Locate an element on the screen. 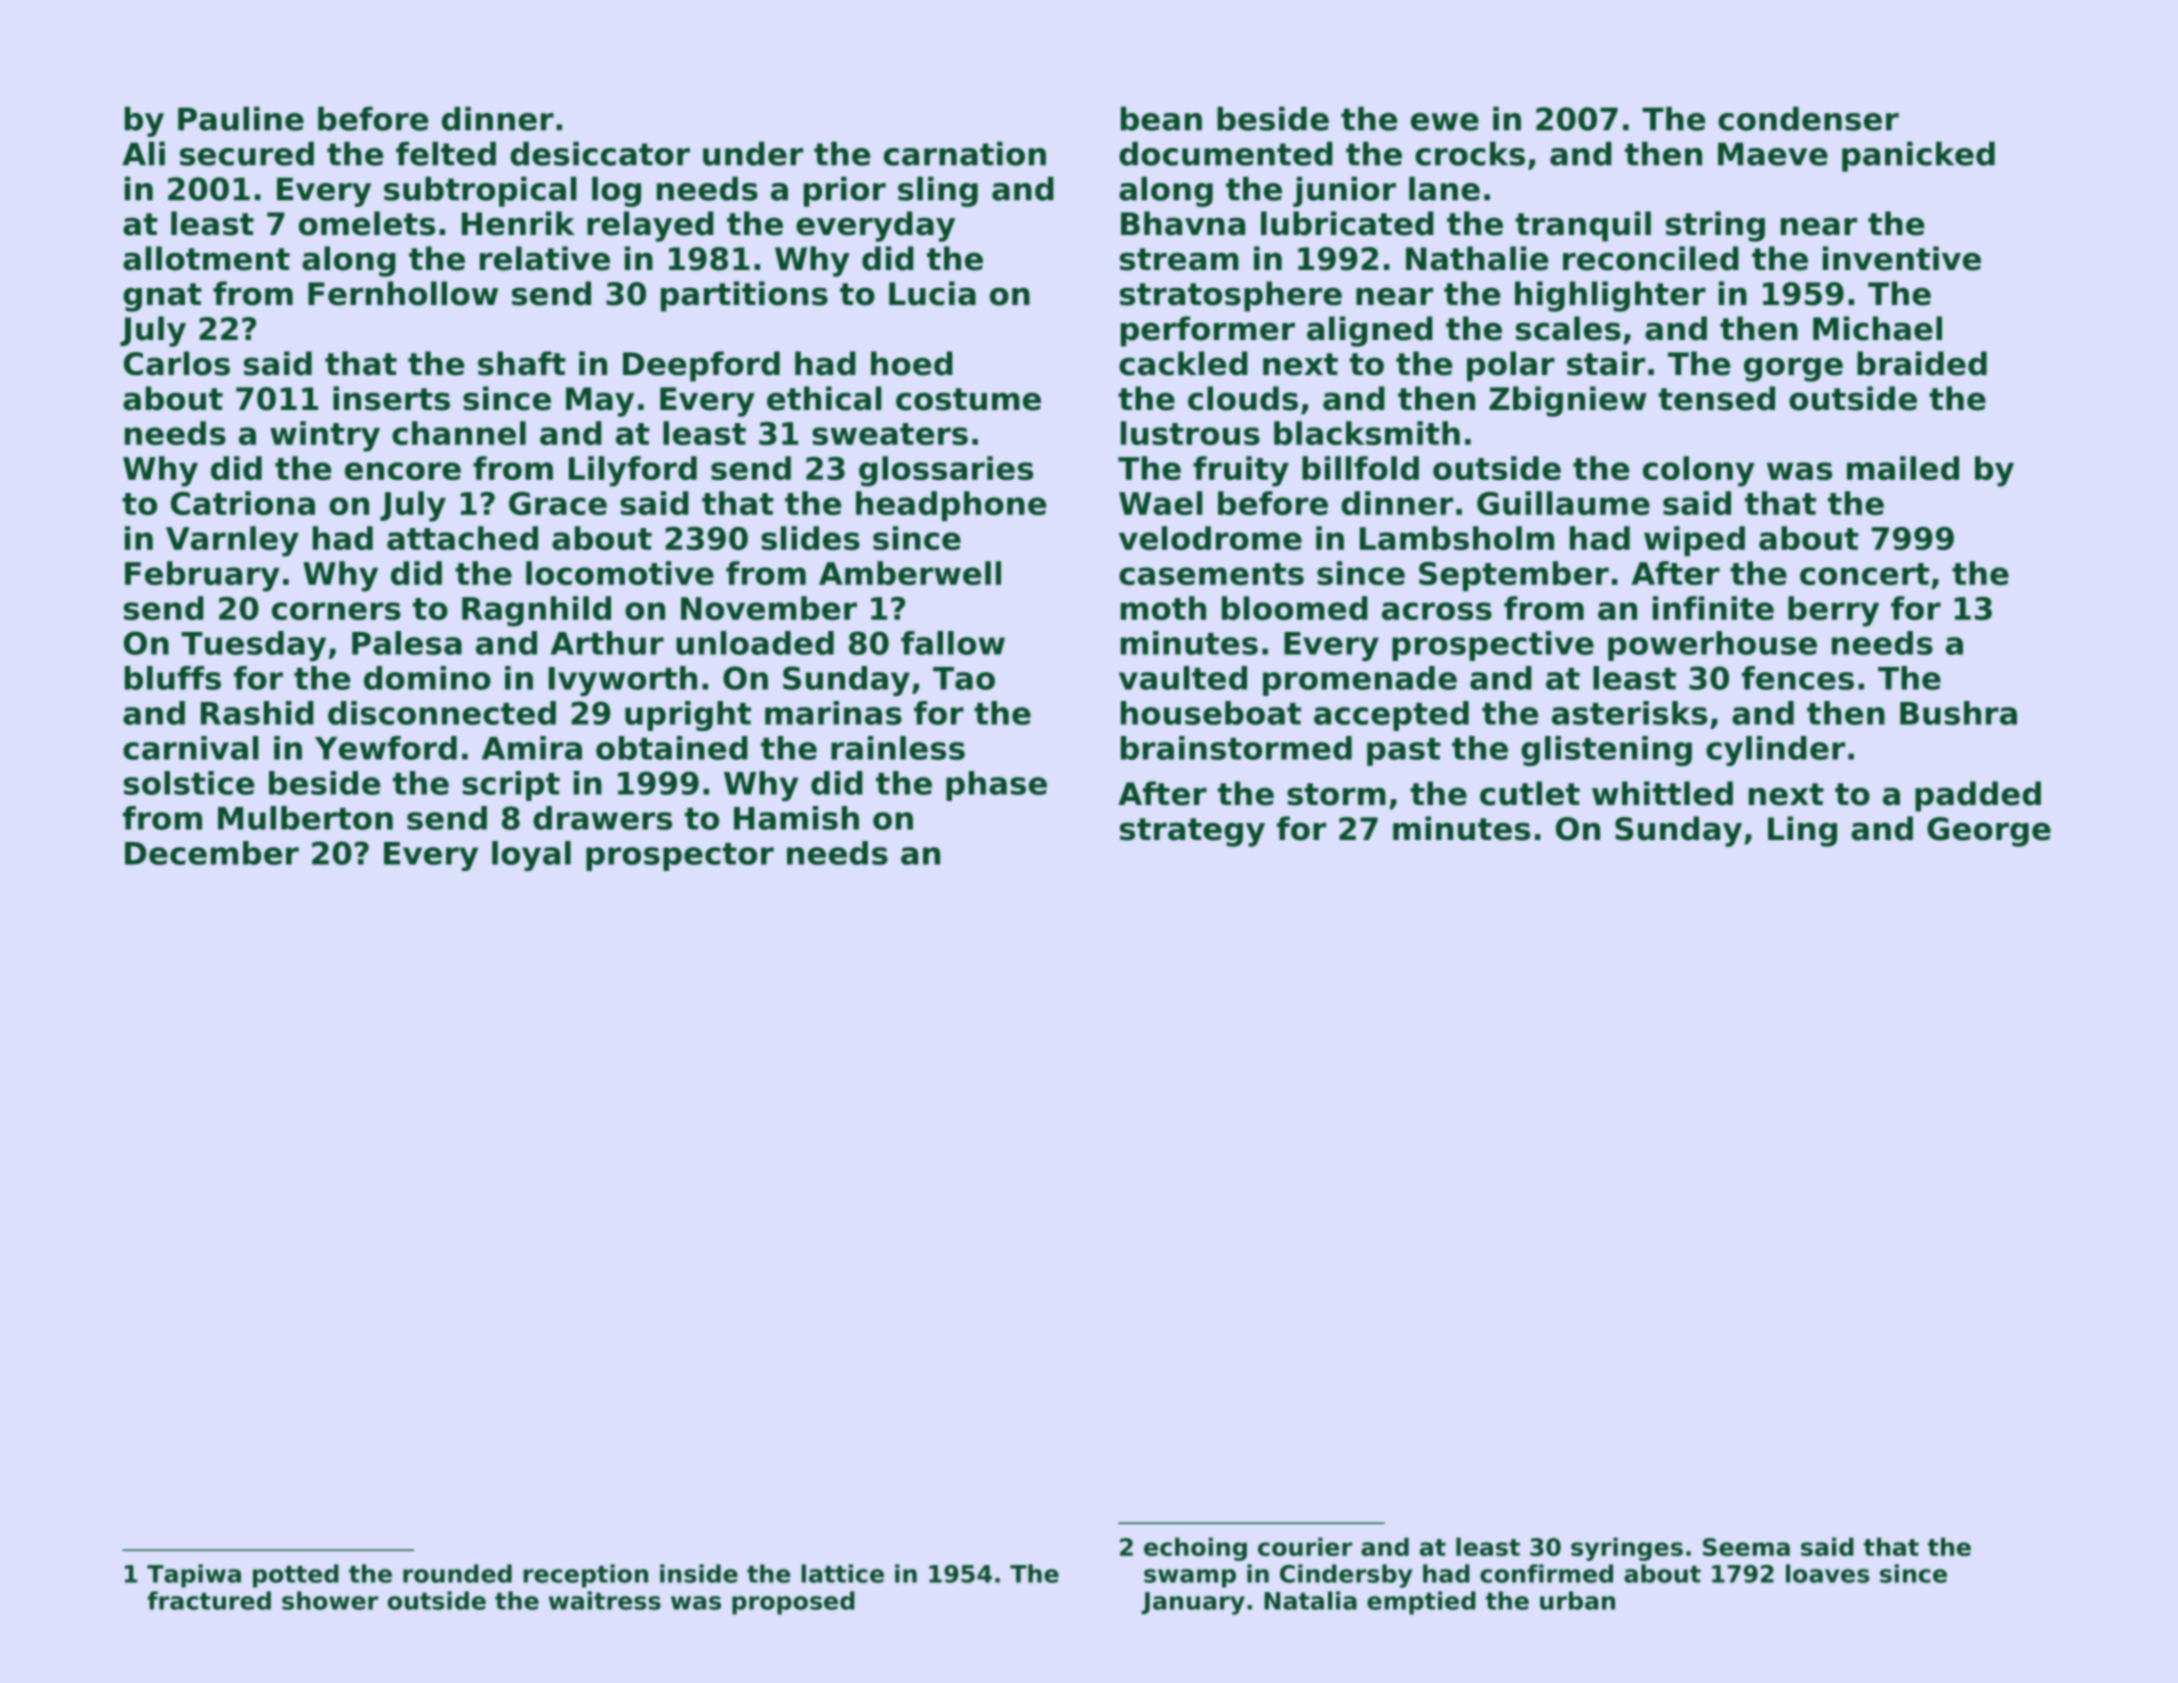 The height and width of the screenshot is (1683, 2178). Pauline is located at coordinates (241, 119).
